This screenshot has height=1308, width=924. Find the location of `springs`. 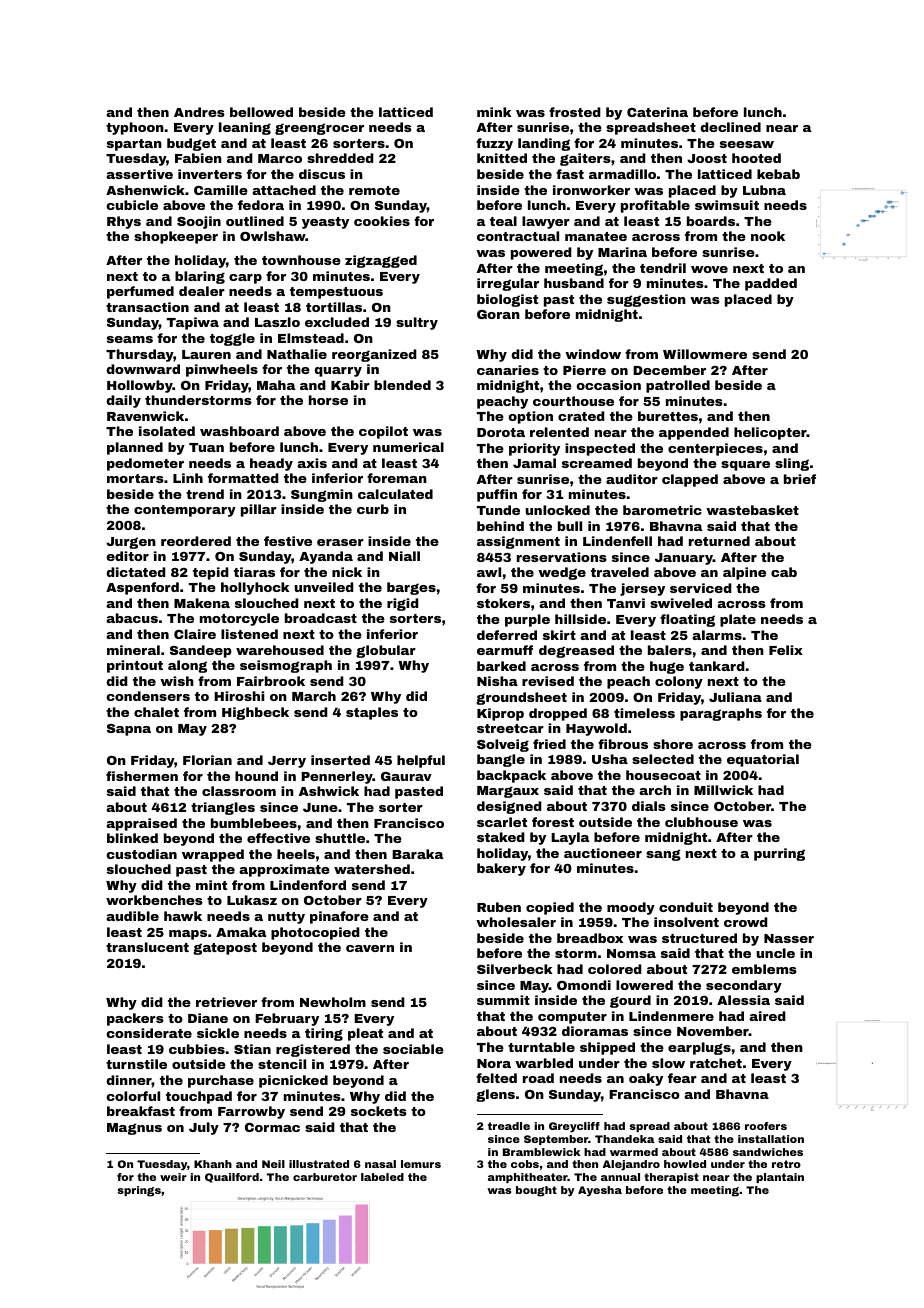

springs is located at coordinates (139, 1191).
